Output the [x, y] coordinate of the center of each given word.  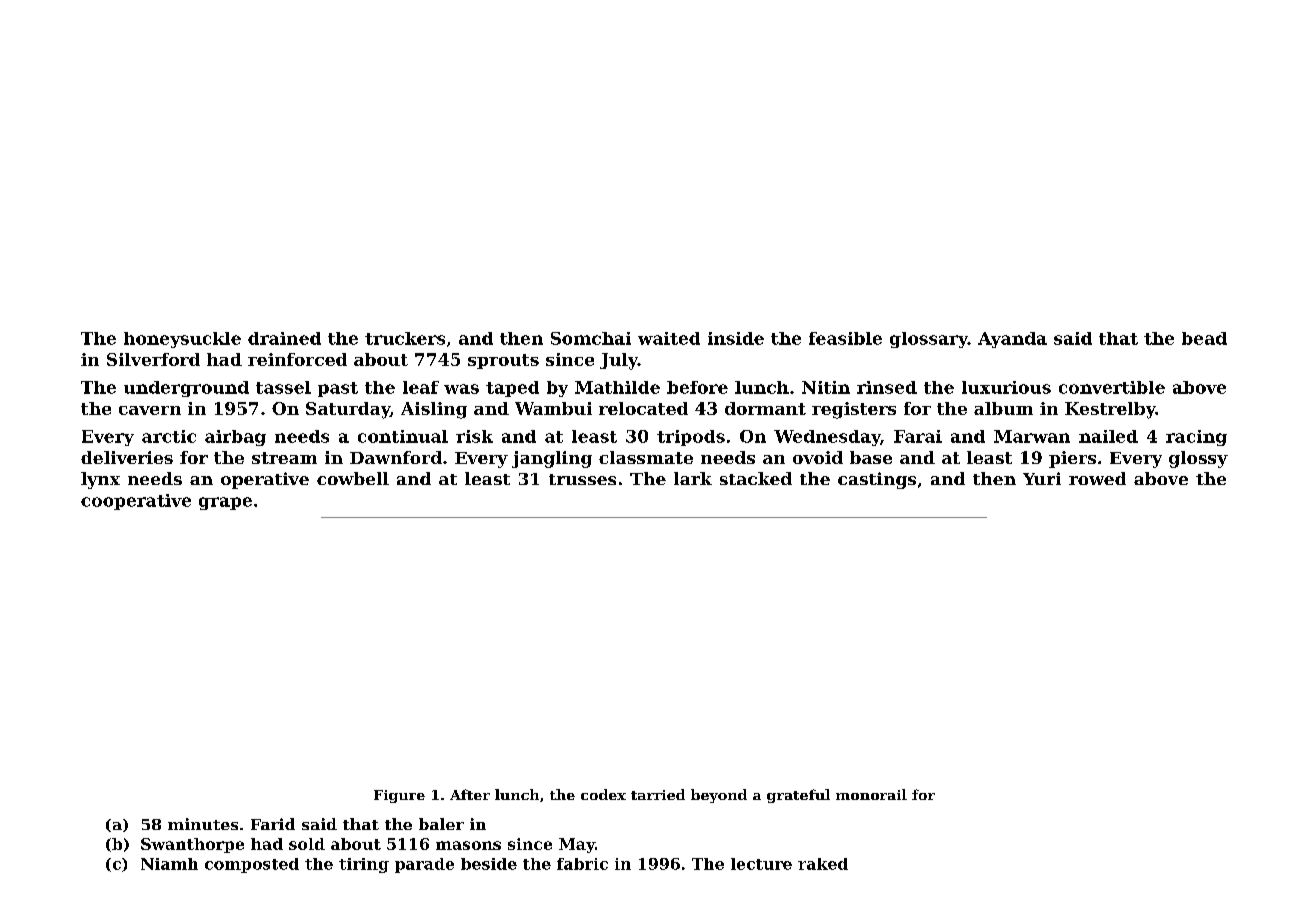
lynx [100, 480]
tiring [364, 865]
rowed [1097, 478]
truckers [405, 338]
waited [669, 338]
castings [877, 480]
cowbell [353, 478]
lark [693, 478]
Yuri [1042, 478]
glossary [929, 340]
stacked [756, 478]
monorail [871, 794]
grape [225, 503]
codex [603, 794]
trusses [582, 479]
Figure [399, 796]
